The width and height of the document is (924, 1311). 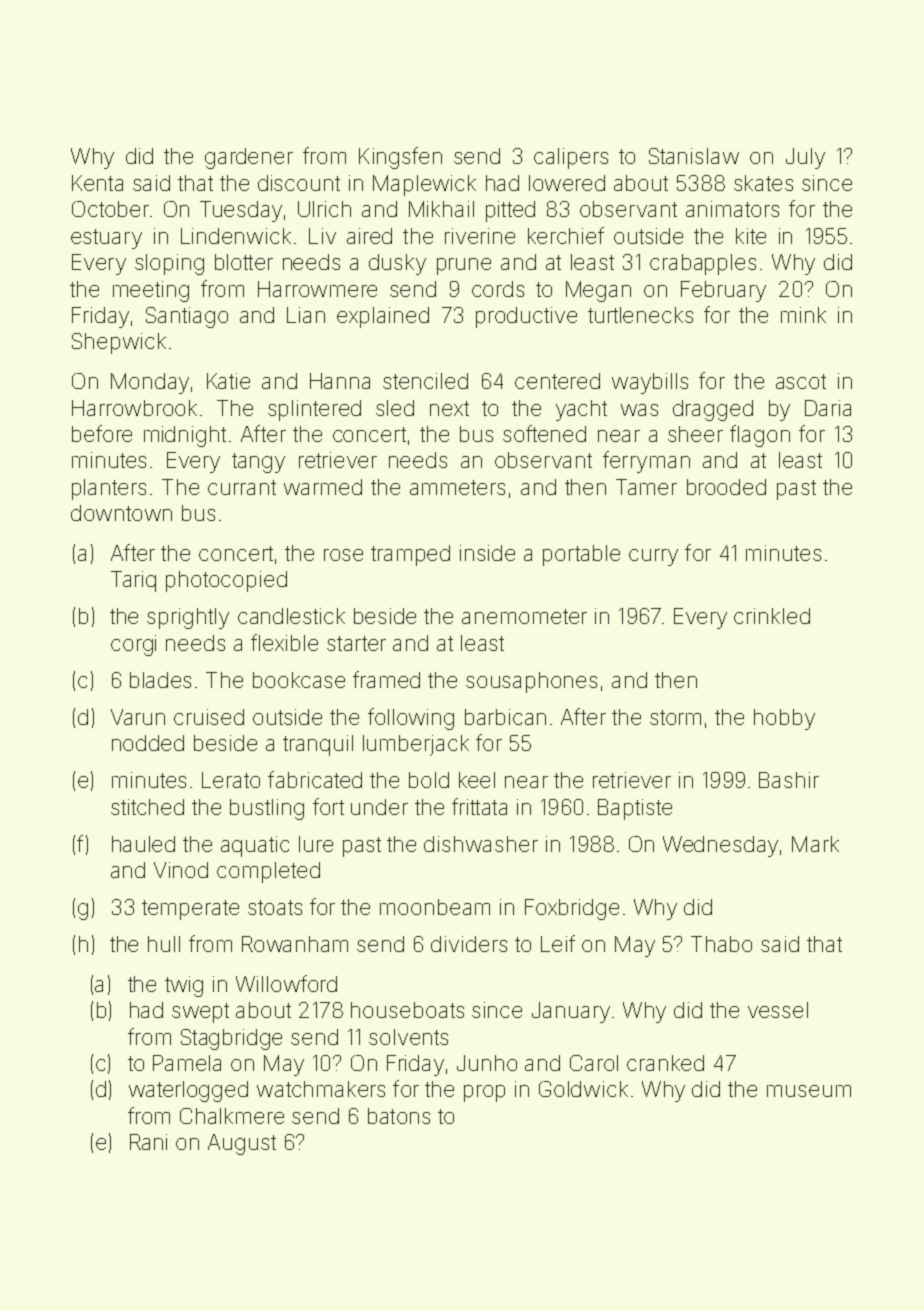 What do you see at coordinates (315, 779) in the document?
I see `fabricated` at bounding box center [315, 779].
